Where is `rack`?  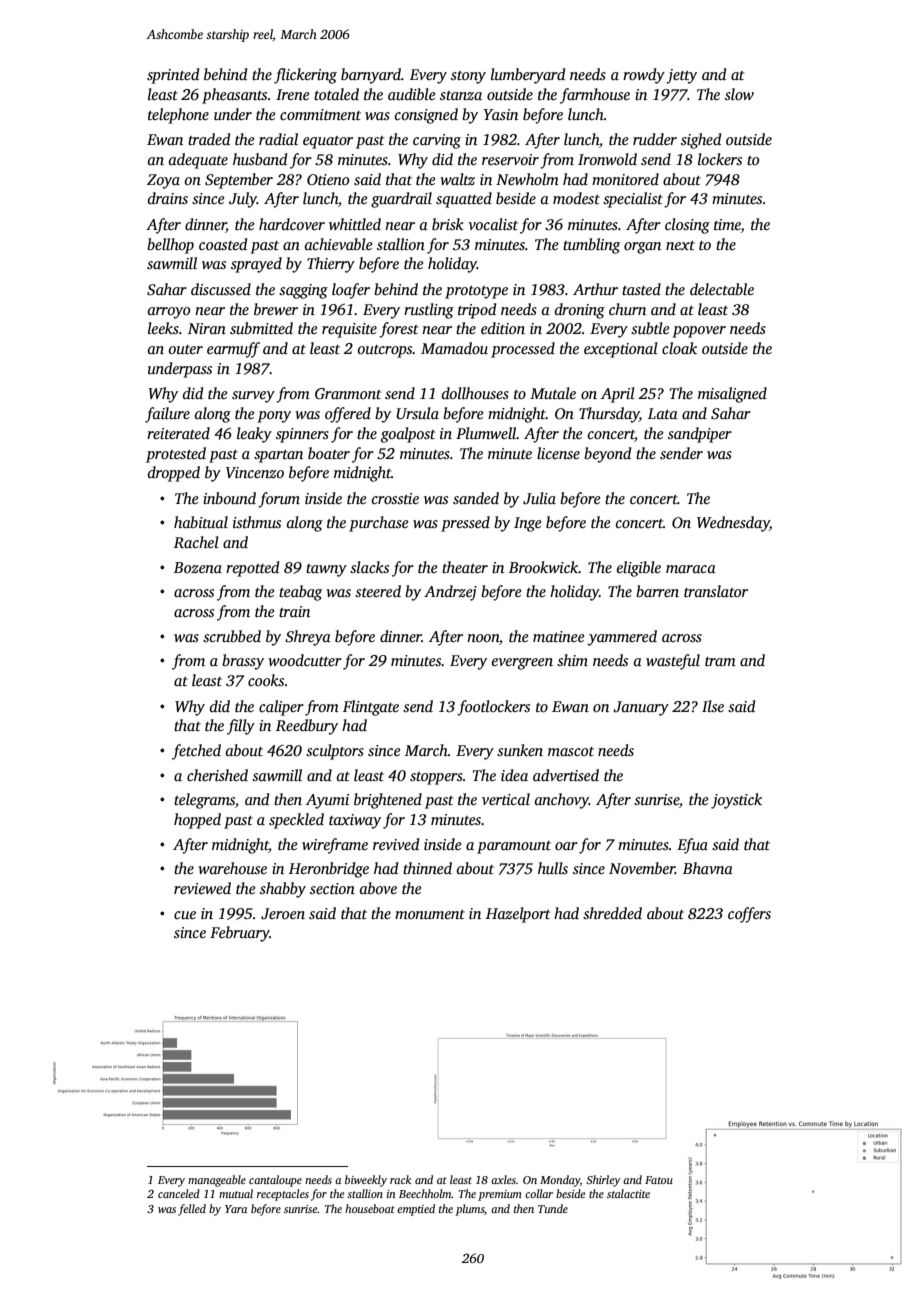
rack is located at coordinates (400, 1179).
